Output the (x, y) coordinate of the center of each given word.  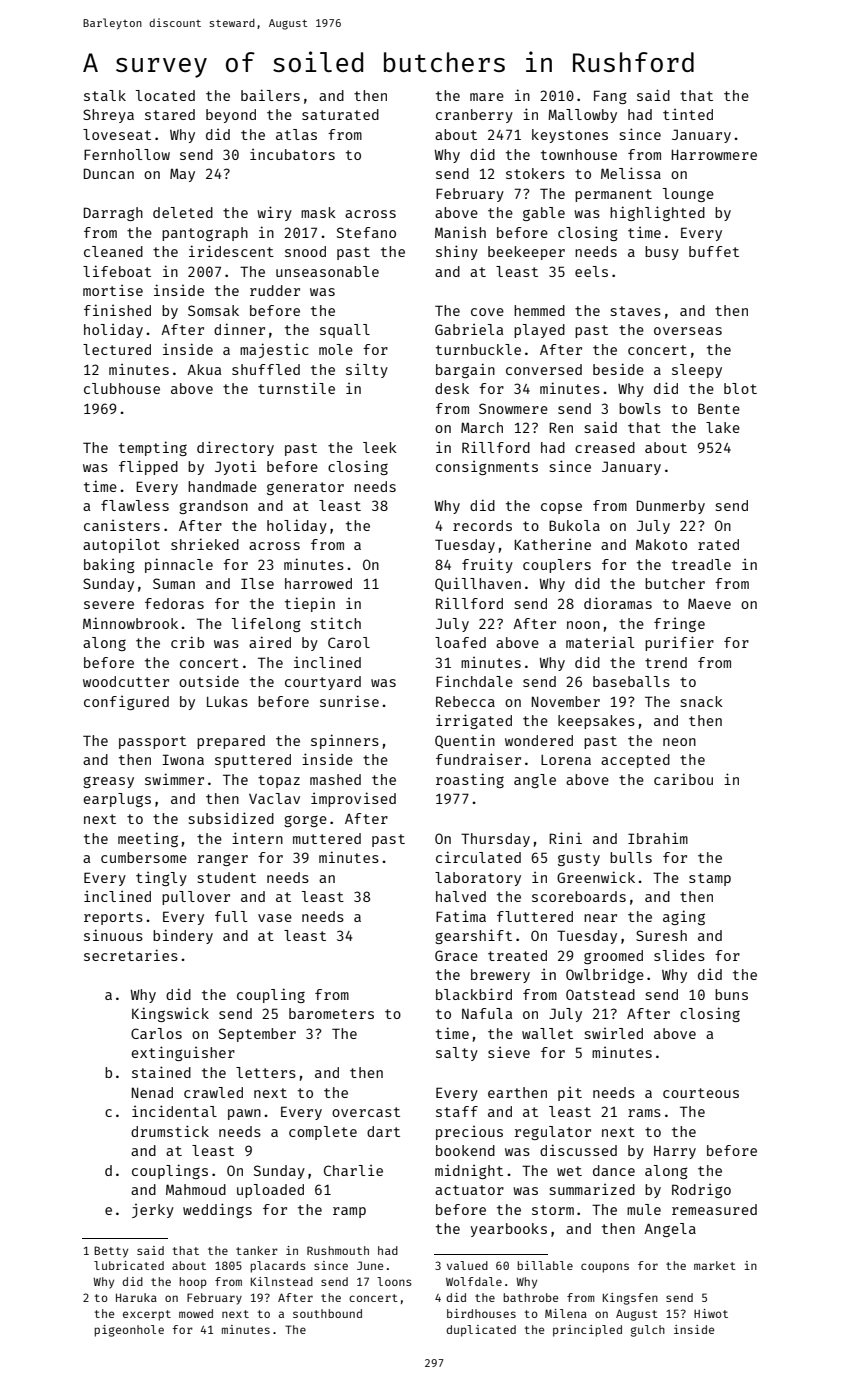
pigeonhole (129, 1331)
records (482, 525)
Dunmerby (671, 507)
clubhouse (122, 388)
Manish (460, 232)
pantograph (205, 234)
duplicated (481, 1331)
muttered (327, 838)
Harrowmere (714, 155)
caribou (683, 779)
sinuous (113, 935)
